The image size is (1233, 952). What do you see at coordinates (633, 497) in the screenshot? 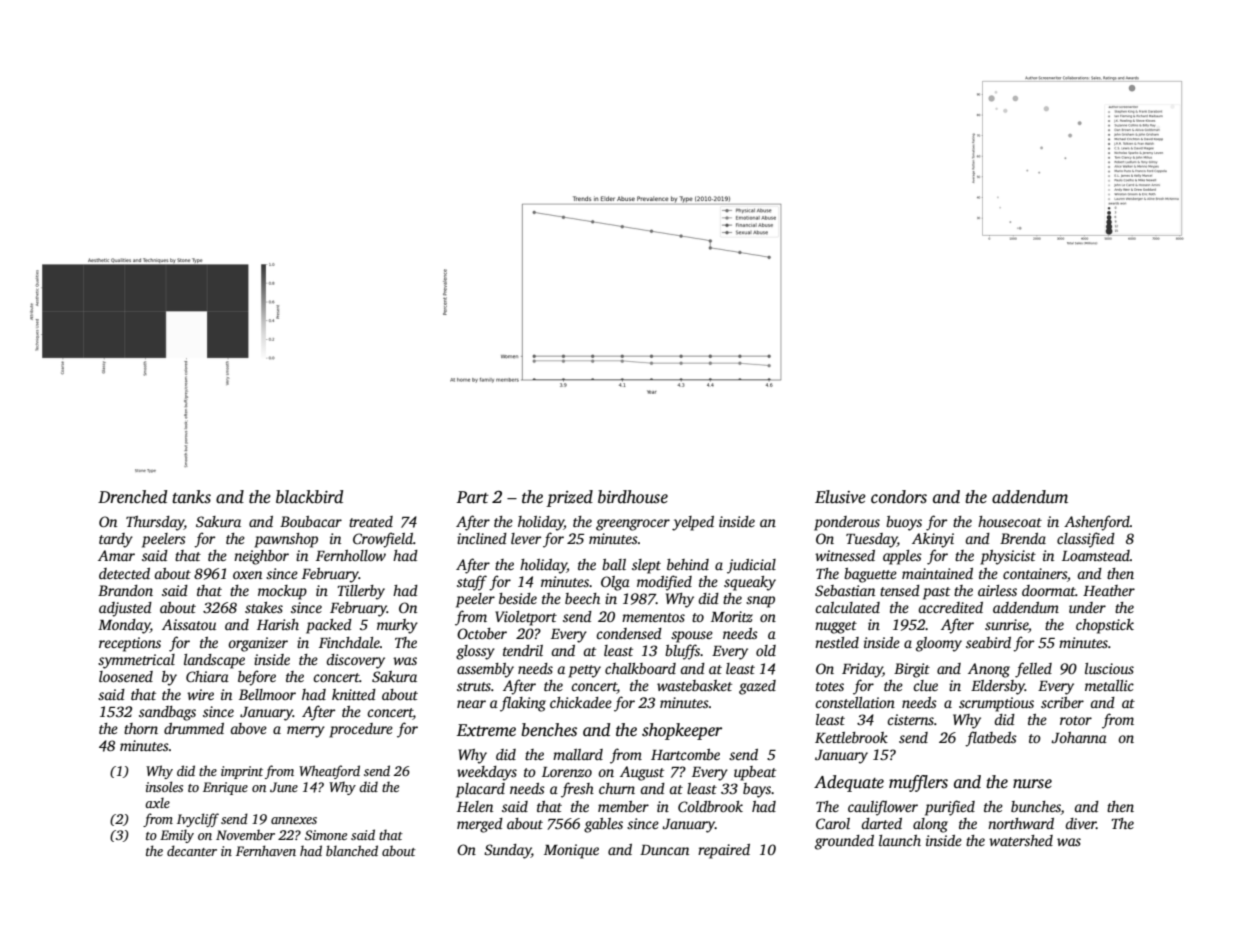
I see `birdhouse` at bounding box center [633, 497].
